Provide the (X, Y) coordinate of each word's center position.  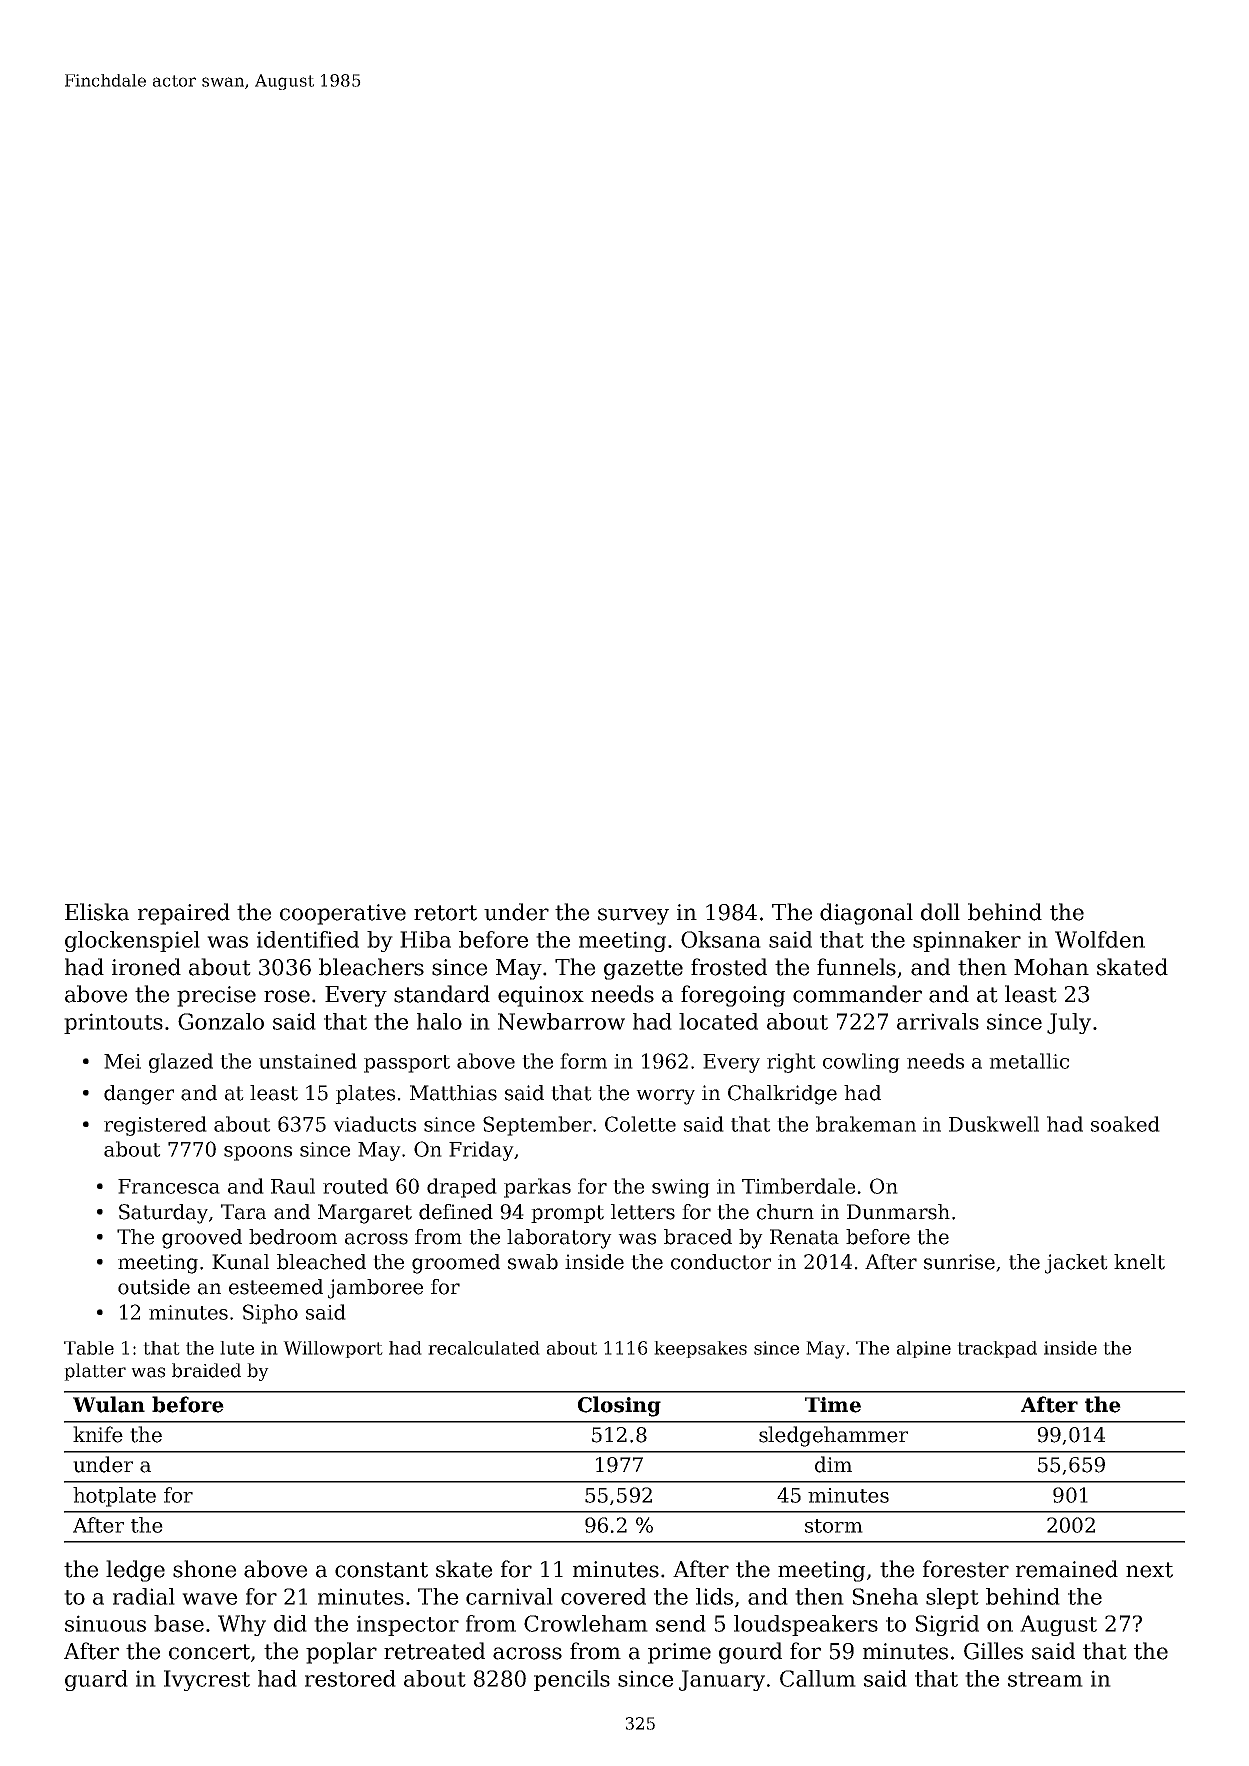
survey (633, 916)
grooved (202, 1239)
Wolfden (1100, 939)
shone (204, 1569)
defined (456, 1212)
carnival (509, 1596)
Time (833, 1405)
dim (833, 1464)
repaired (184, 914)
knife (98, 1434)
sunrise (959, 1262)
